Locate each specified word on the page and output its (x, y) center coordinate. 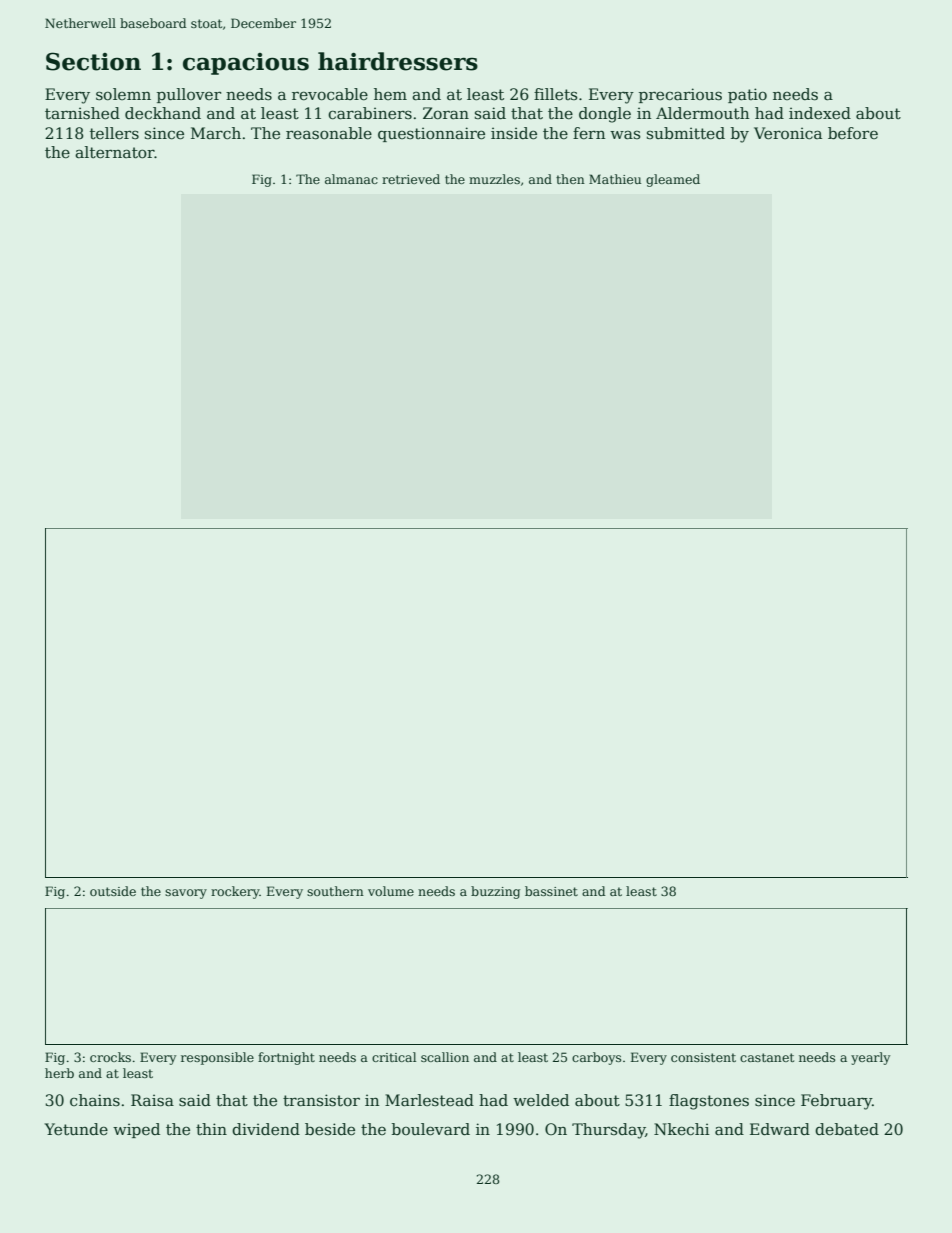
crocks (110, 1057)
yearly (870, 1058)
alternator (115, 152)
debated (847, 1129)
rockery (235, 892)
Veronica (788, 133)
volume (391, 891)
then (570, 179)
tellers (114, 133)
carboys (596, 1058)
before (853, 133)
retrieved (411, 179)
